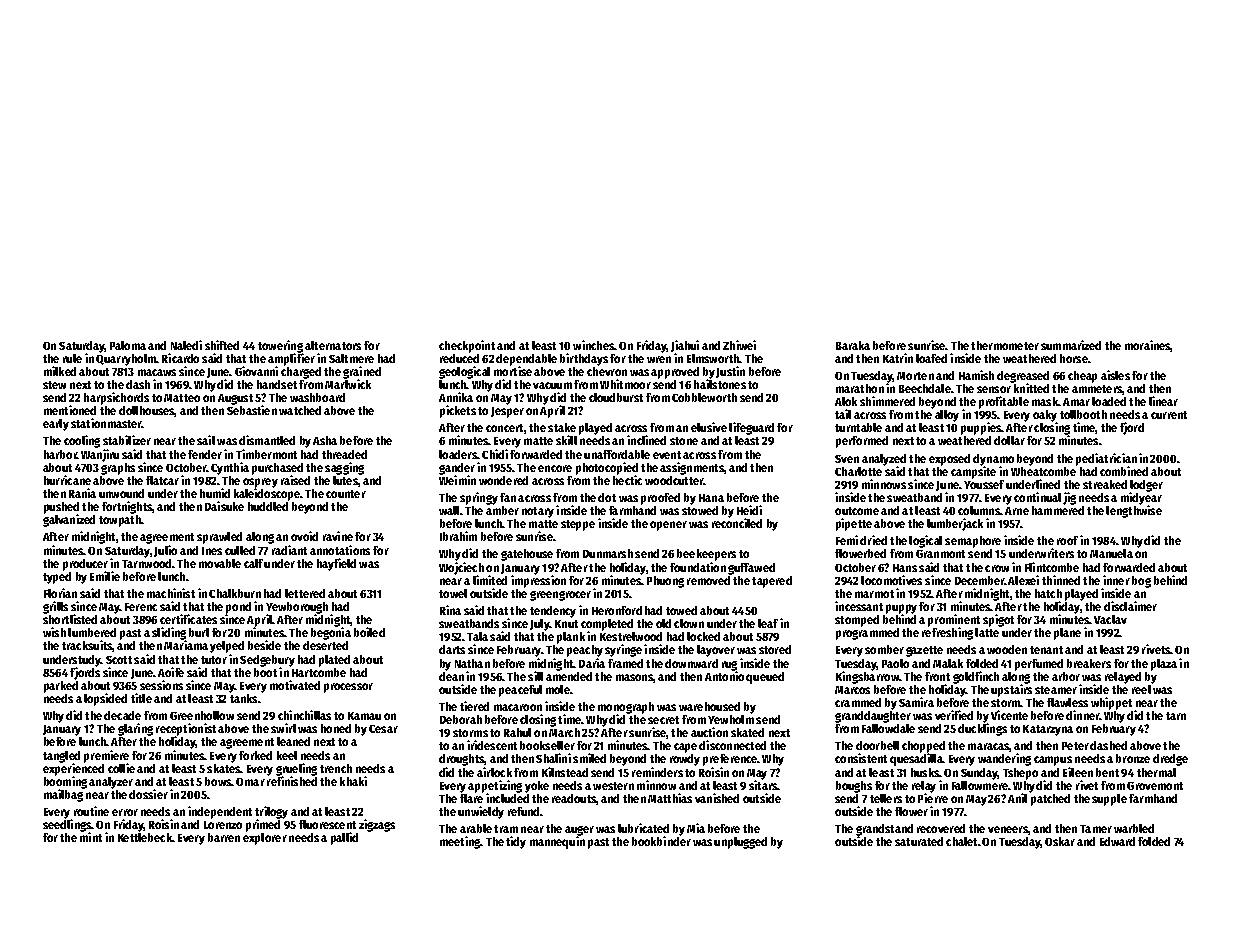 This image has height=952, width=1233. What do you see at coordinates (305, 593) in the image?
I see `lettered` at bounding box center [305, 593].
